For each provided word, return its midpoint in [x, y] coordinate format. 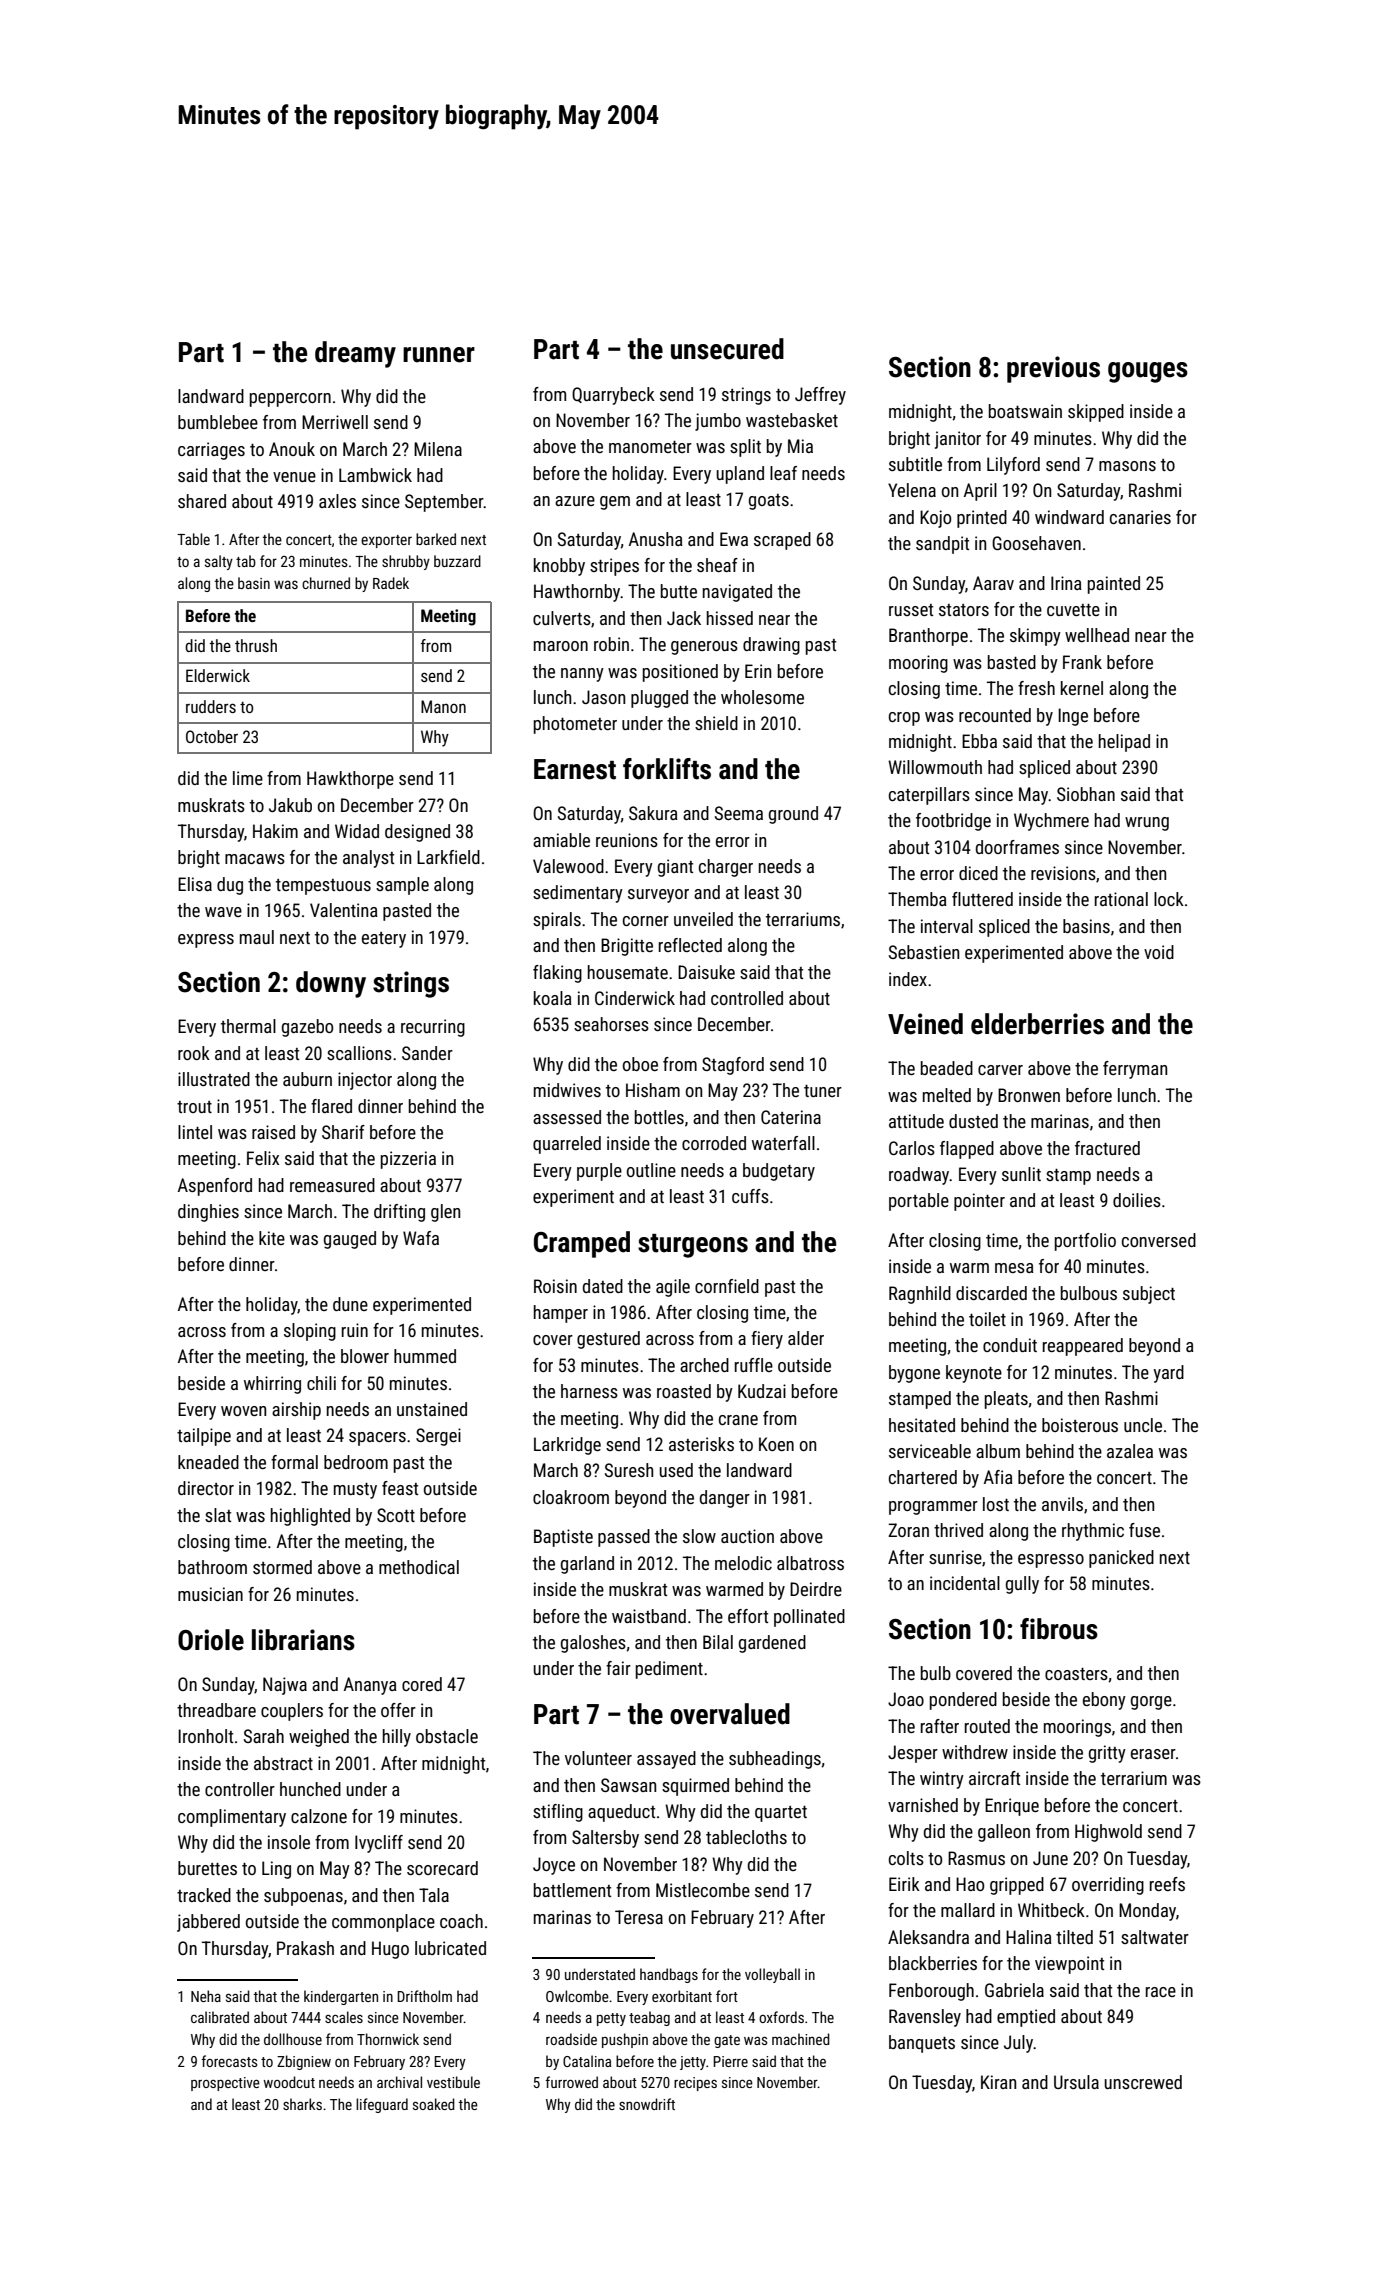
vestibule [453, 2082]
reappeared [1083, 1347]
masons [1127, 466]
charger [726, 868]
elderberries [1037, 1024]
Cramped [582, 1244]
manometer [650, 447]
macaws [255, 859]
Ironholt [205, 1736]
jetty [693, 2063]
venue [294, 477]
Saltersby [605, 1839]
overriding [1108, 1886]
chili [321, 1383]
